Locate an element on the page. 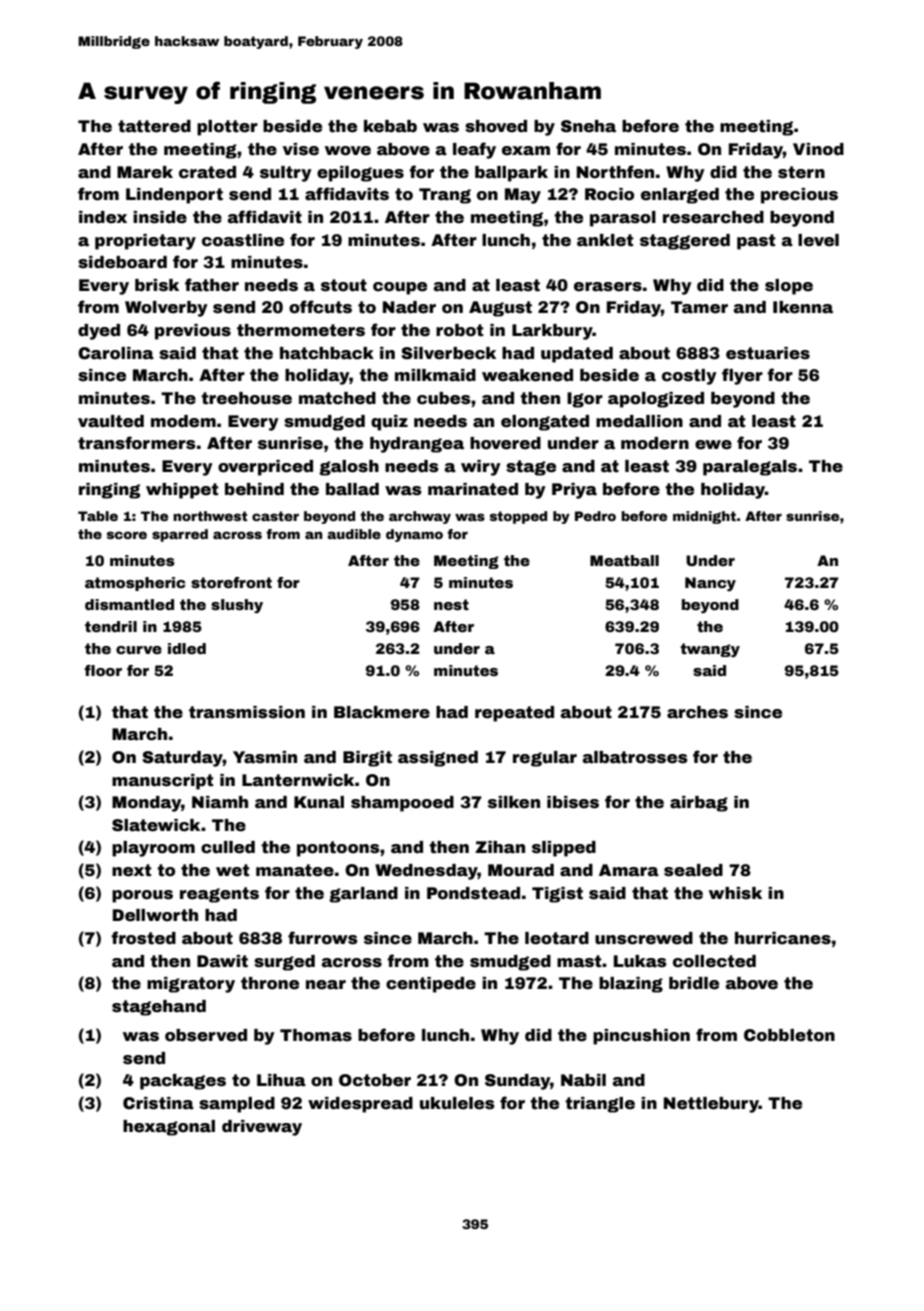 The height and width of the document is (1311, 924). Sneha is located at coordinates (588, 126).
